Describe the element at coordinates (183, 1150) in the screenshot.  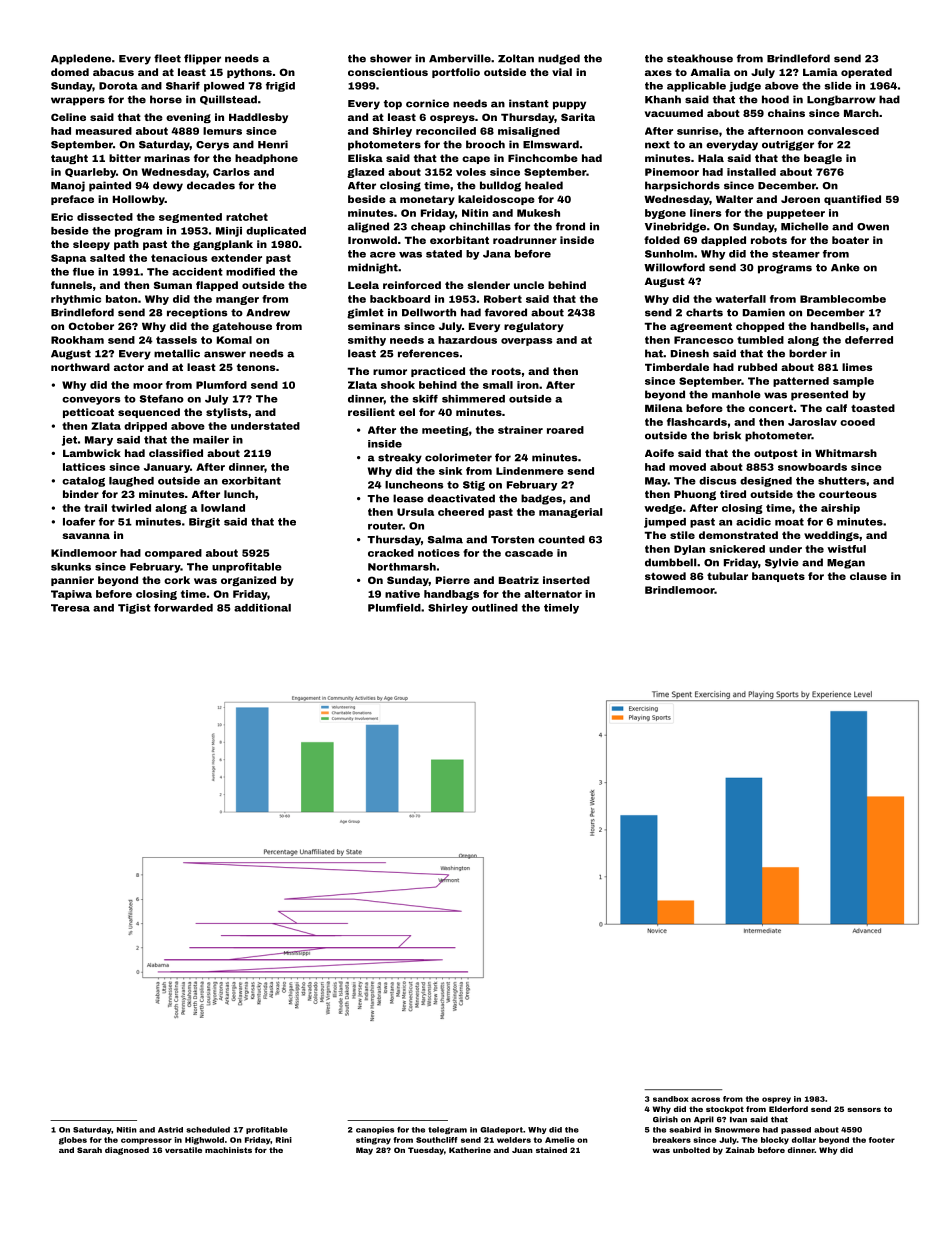
I see `versatile` at that location.
